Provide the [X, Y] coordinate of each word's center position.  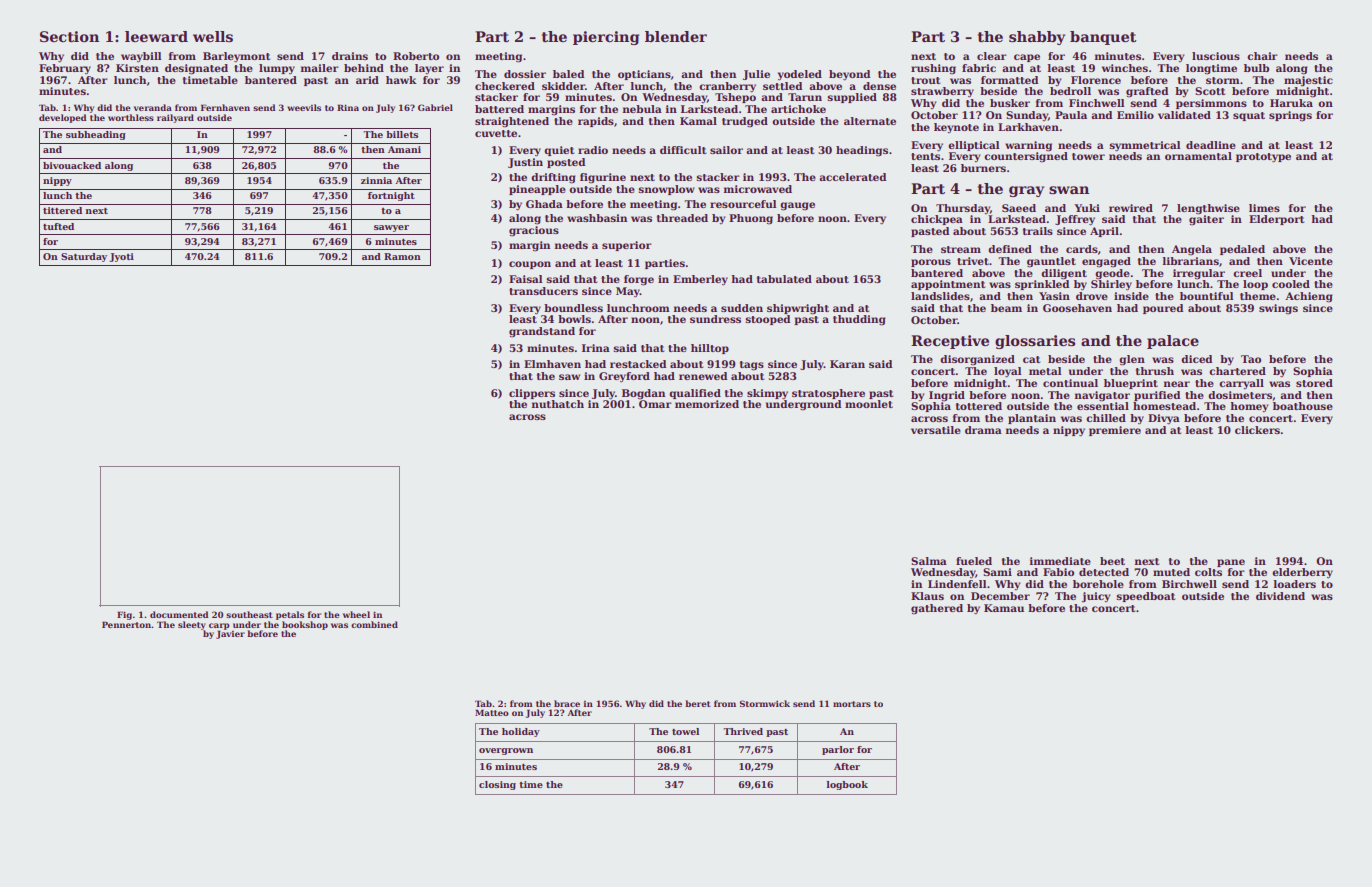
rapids [596, 122]
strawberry [942, 92]
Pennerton [127, 624]
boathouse [1303, 406]
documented [179, 614]
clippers [532, 394]
